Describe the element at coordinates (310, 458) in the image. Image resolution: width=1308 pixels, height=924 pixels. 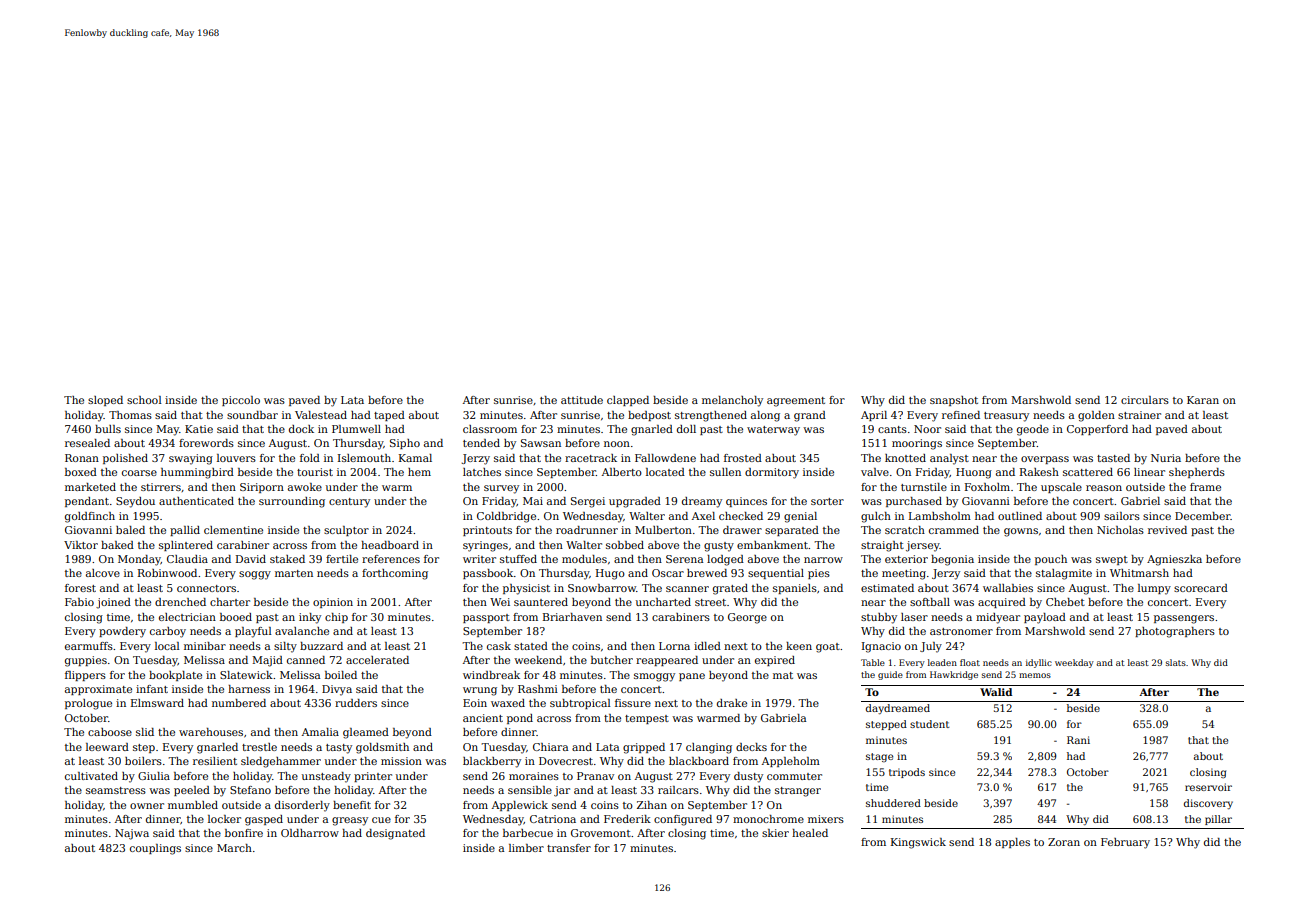
I see `fold` at that location.
